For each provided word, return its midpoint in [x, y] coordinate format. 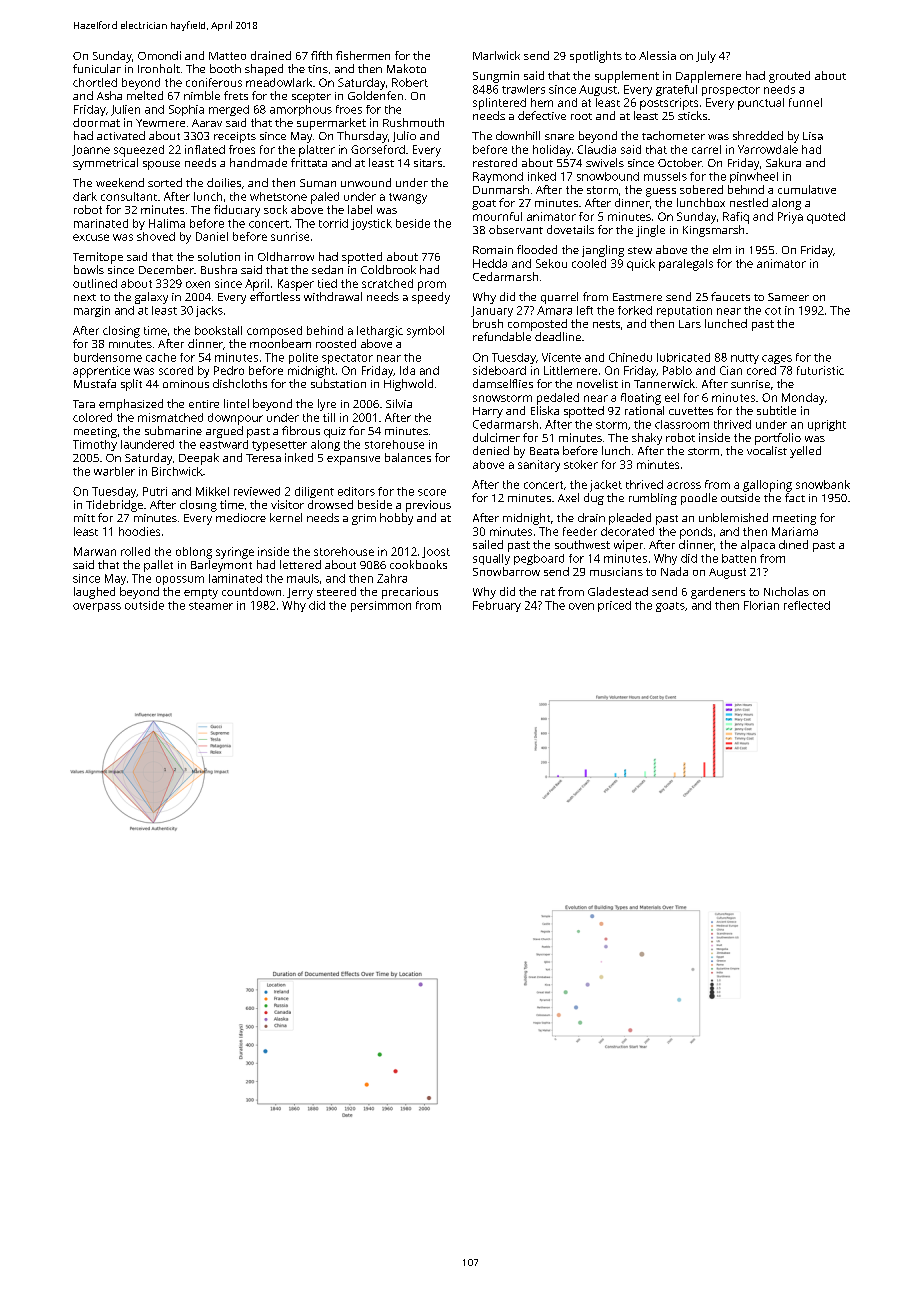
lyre [327, 405]
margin [92, 311]
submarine [173, 430]
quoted [826, 218]
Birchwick [177, 471]
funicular [97, 68]
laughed [94, 593]
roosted [336, 343]
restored [495, 162]
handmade [258, 162]
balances [408, 457]
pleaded [630, 519]
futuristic [820, 370]
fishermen [363, 55]
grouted [789, 77]
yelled [805, 452]
